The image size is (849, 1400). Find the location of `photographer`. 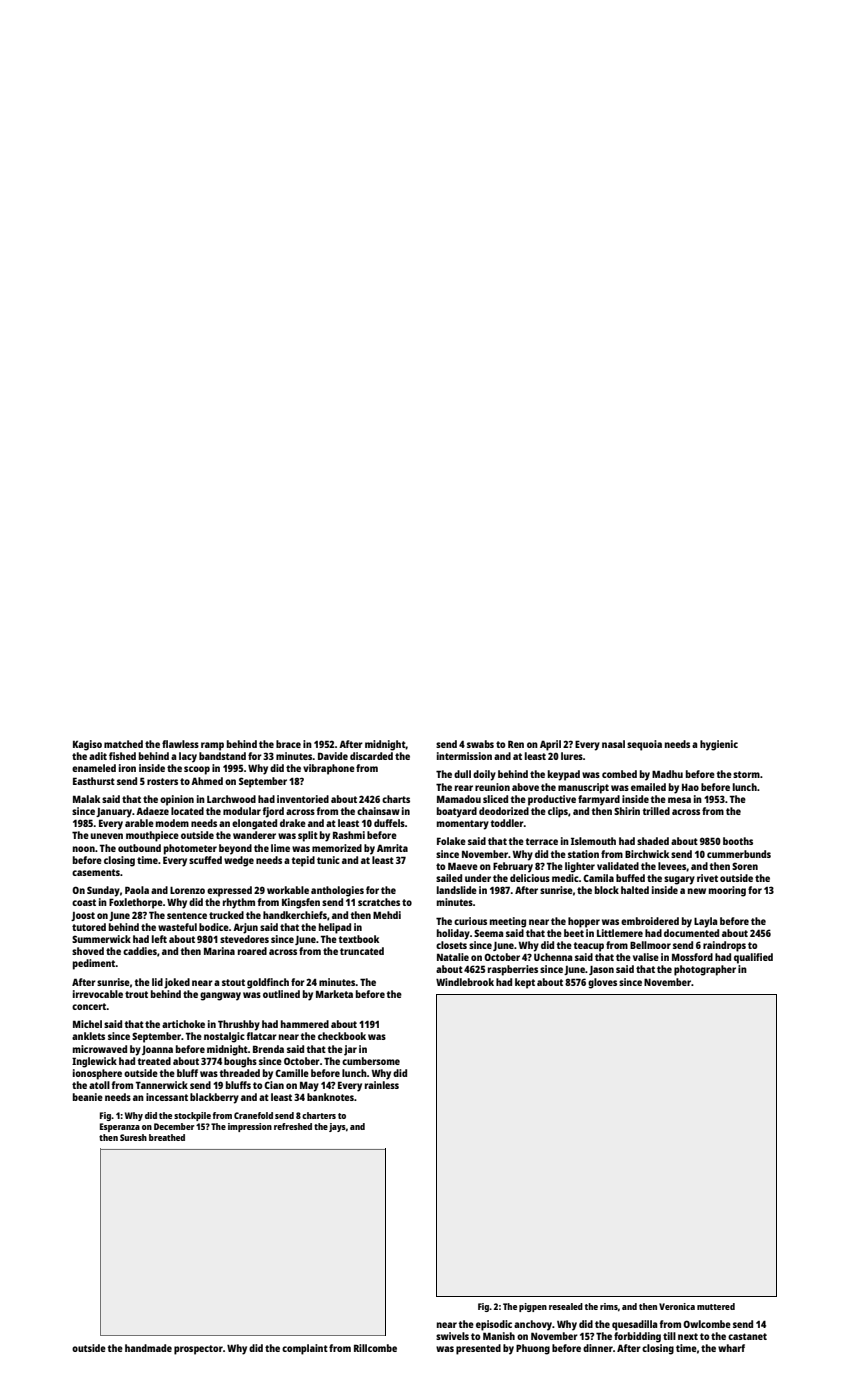

photographer is located at coordinates (705, 970).
